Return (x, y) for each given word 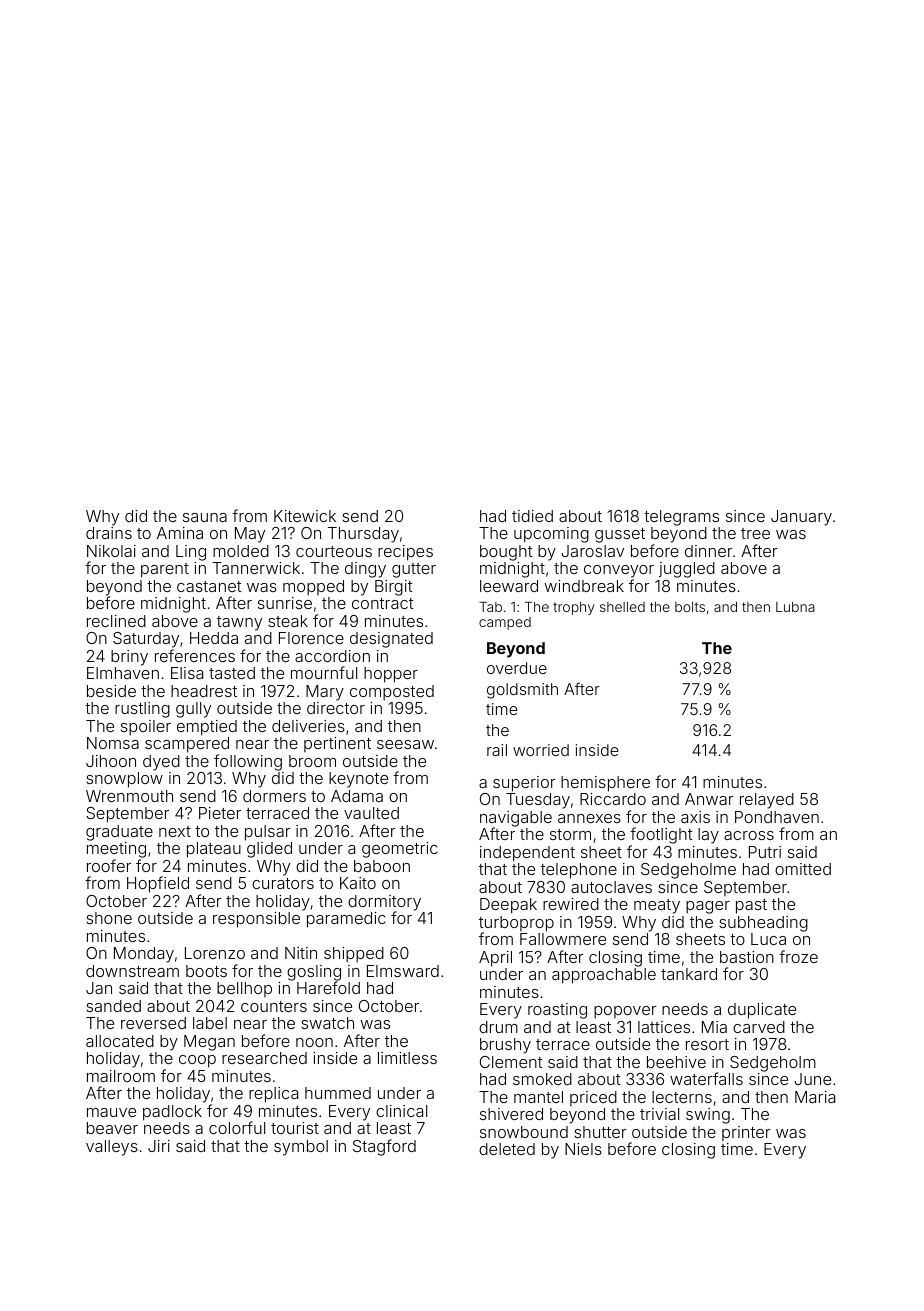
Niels (583, 1149)
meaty (657, 906)
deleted (507, 1149)
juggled (687, 570)
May (250, 535)
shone (109, 918)
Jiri (159, 1146)
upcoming (551, 535)
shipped (354, 955)
